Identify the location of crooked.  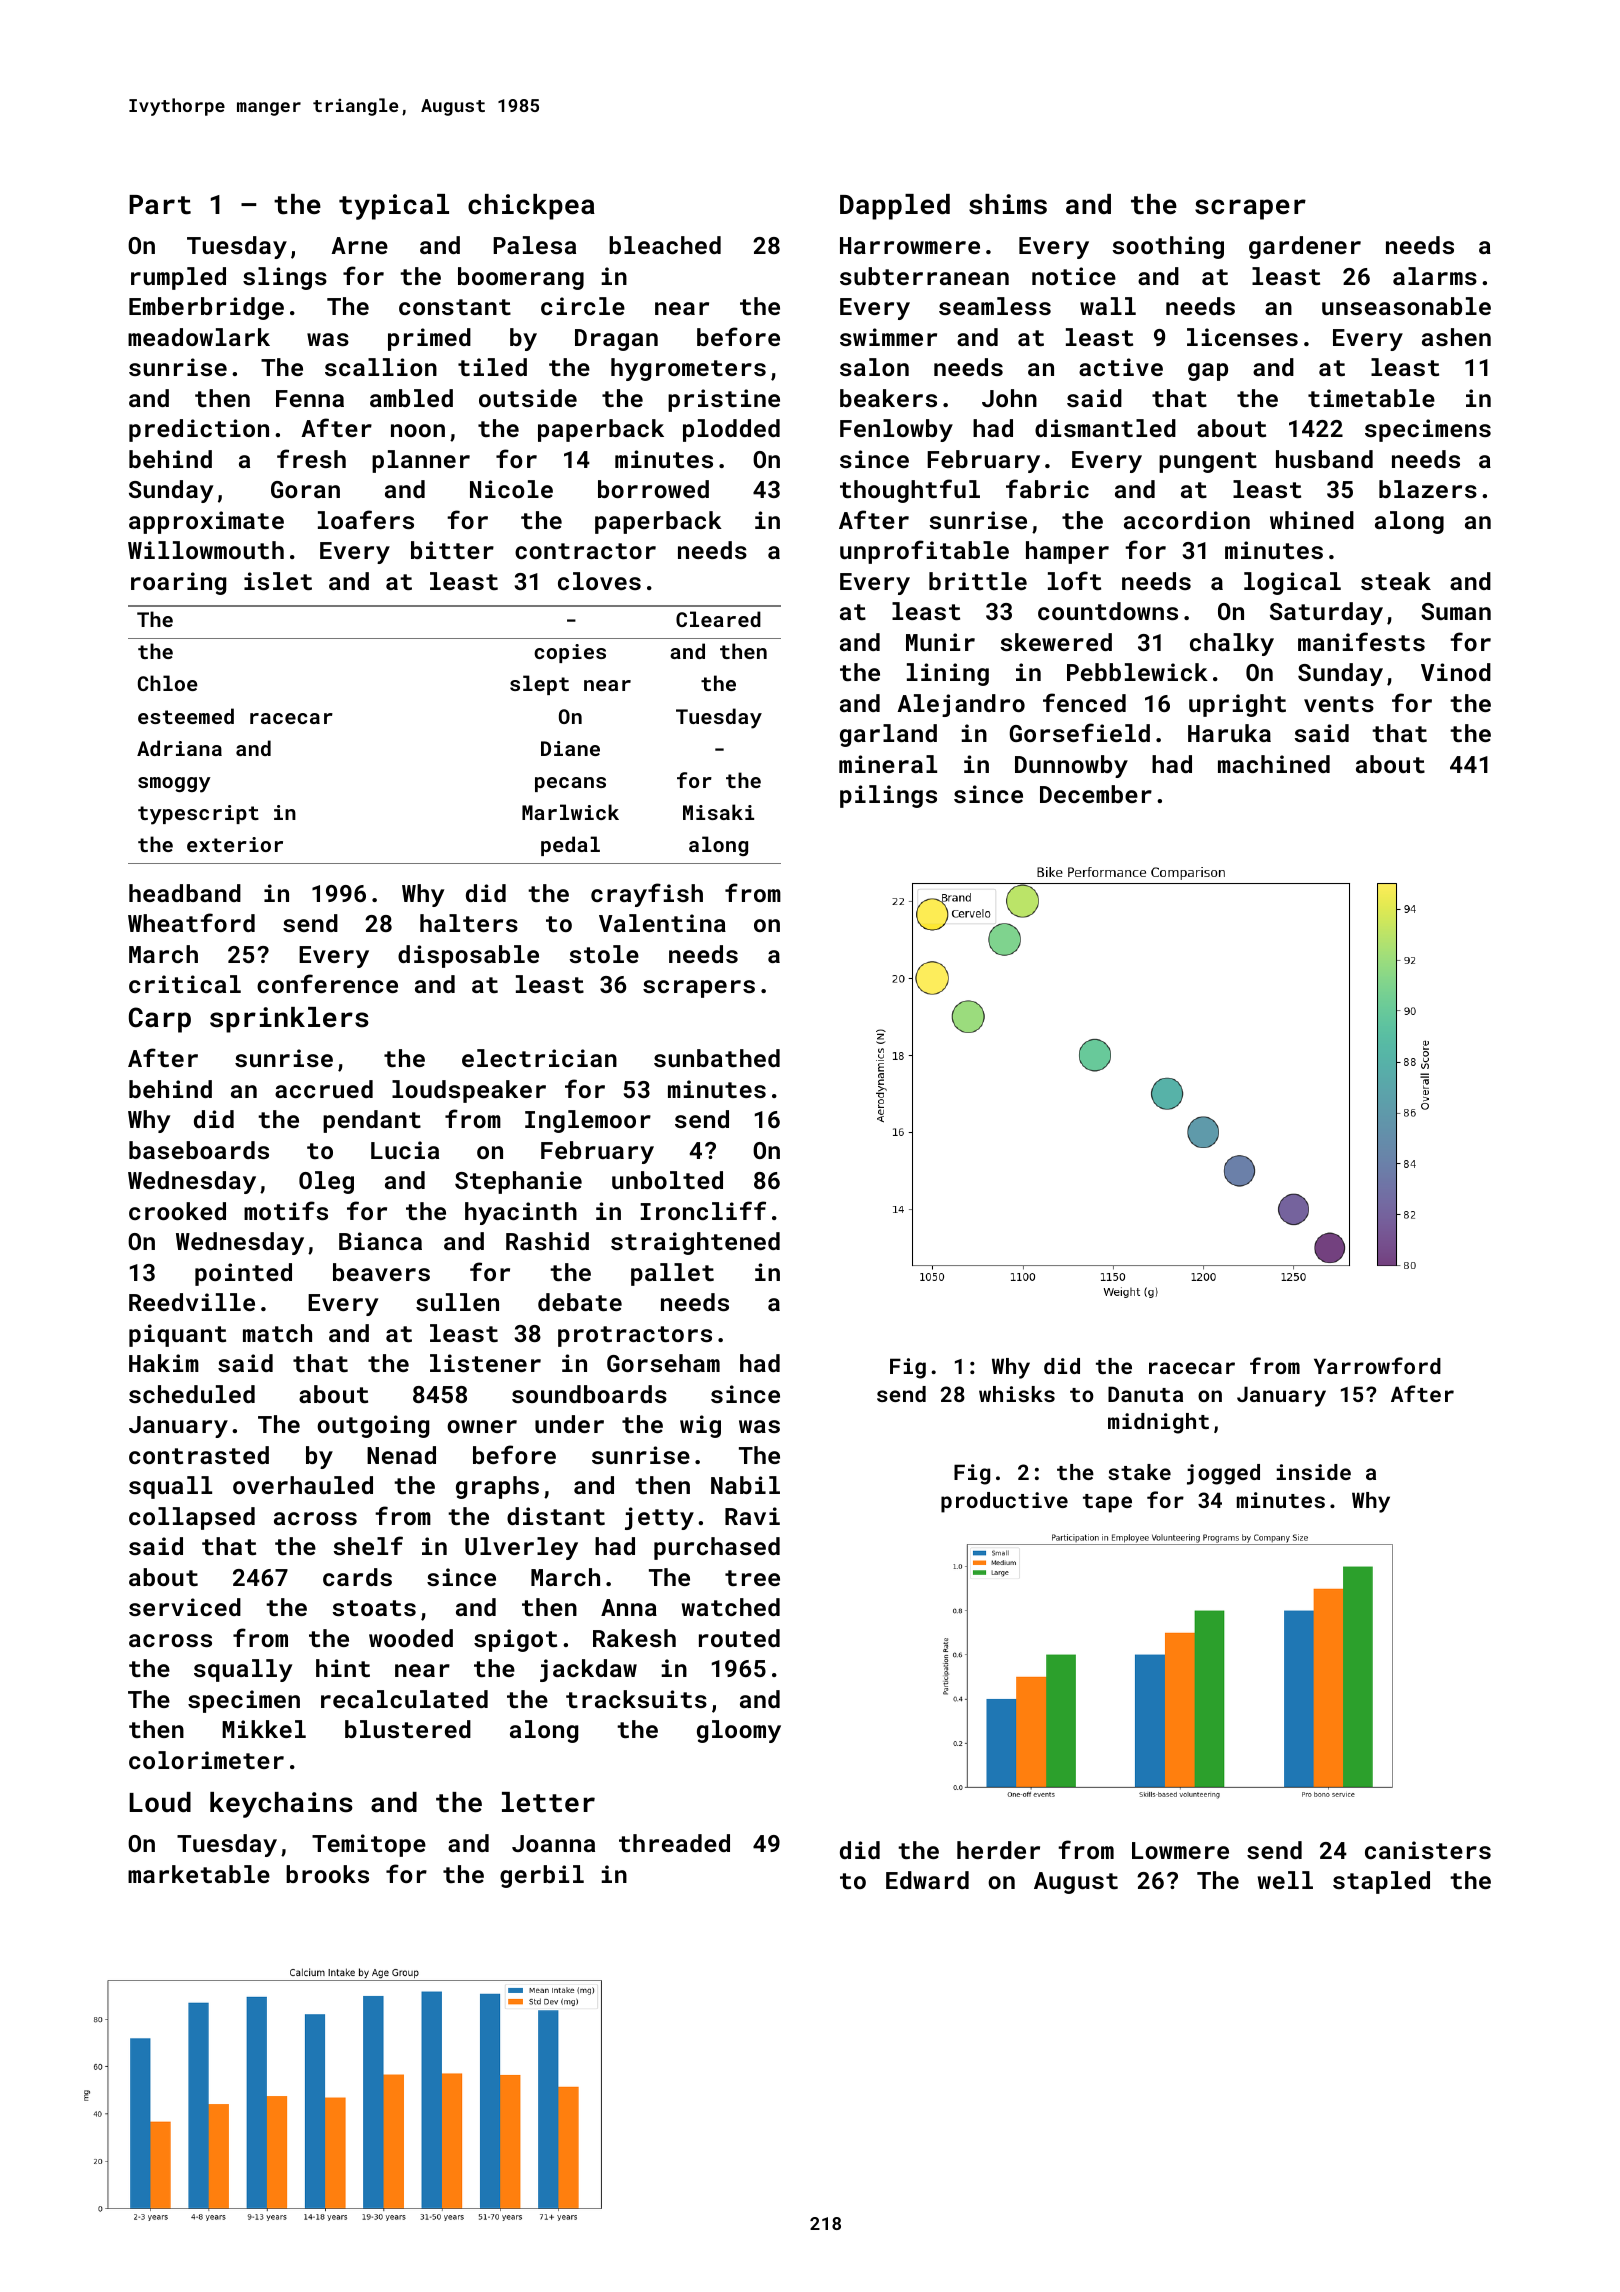
(177, 1211).
